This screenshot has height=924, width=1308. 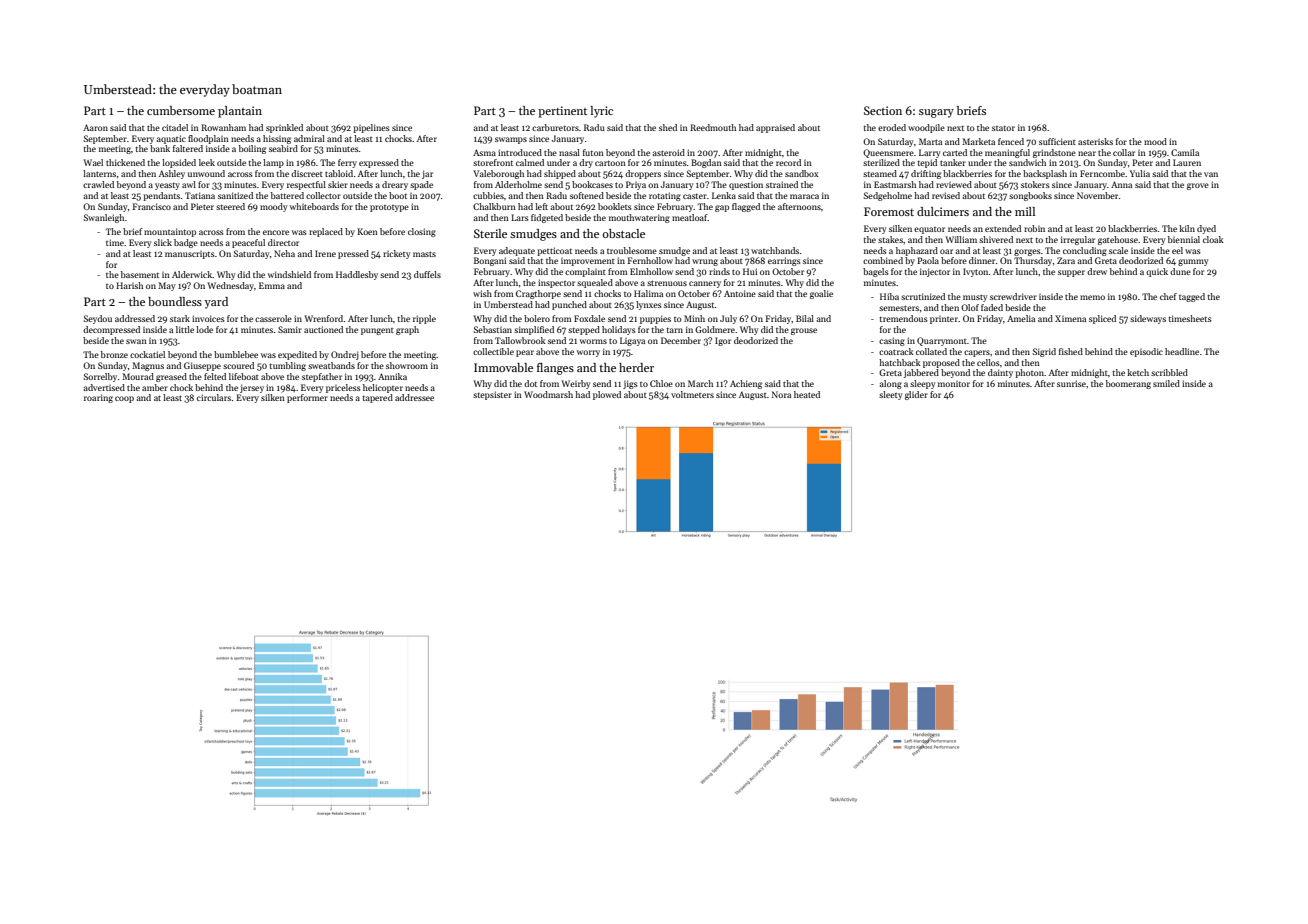 What do you see at coordinates (1121, 184) in the screenshot?
I see `Anna` at bounding box center [1121, 184].
